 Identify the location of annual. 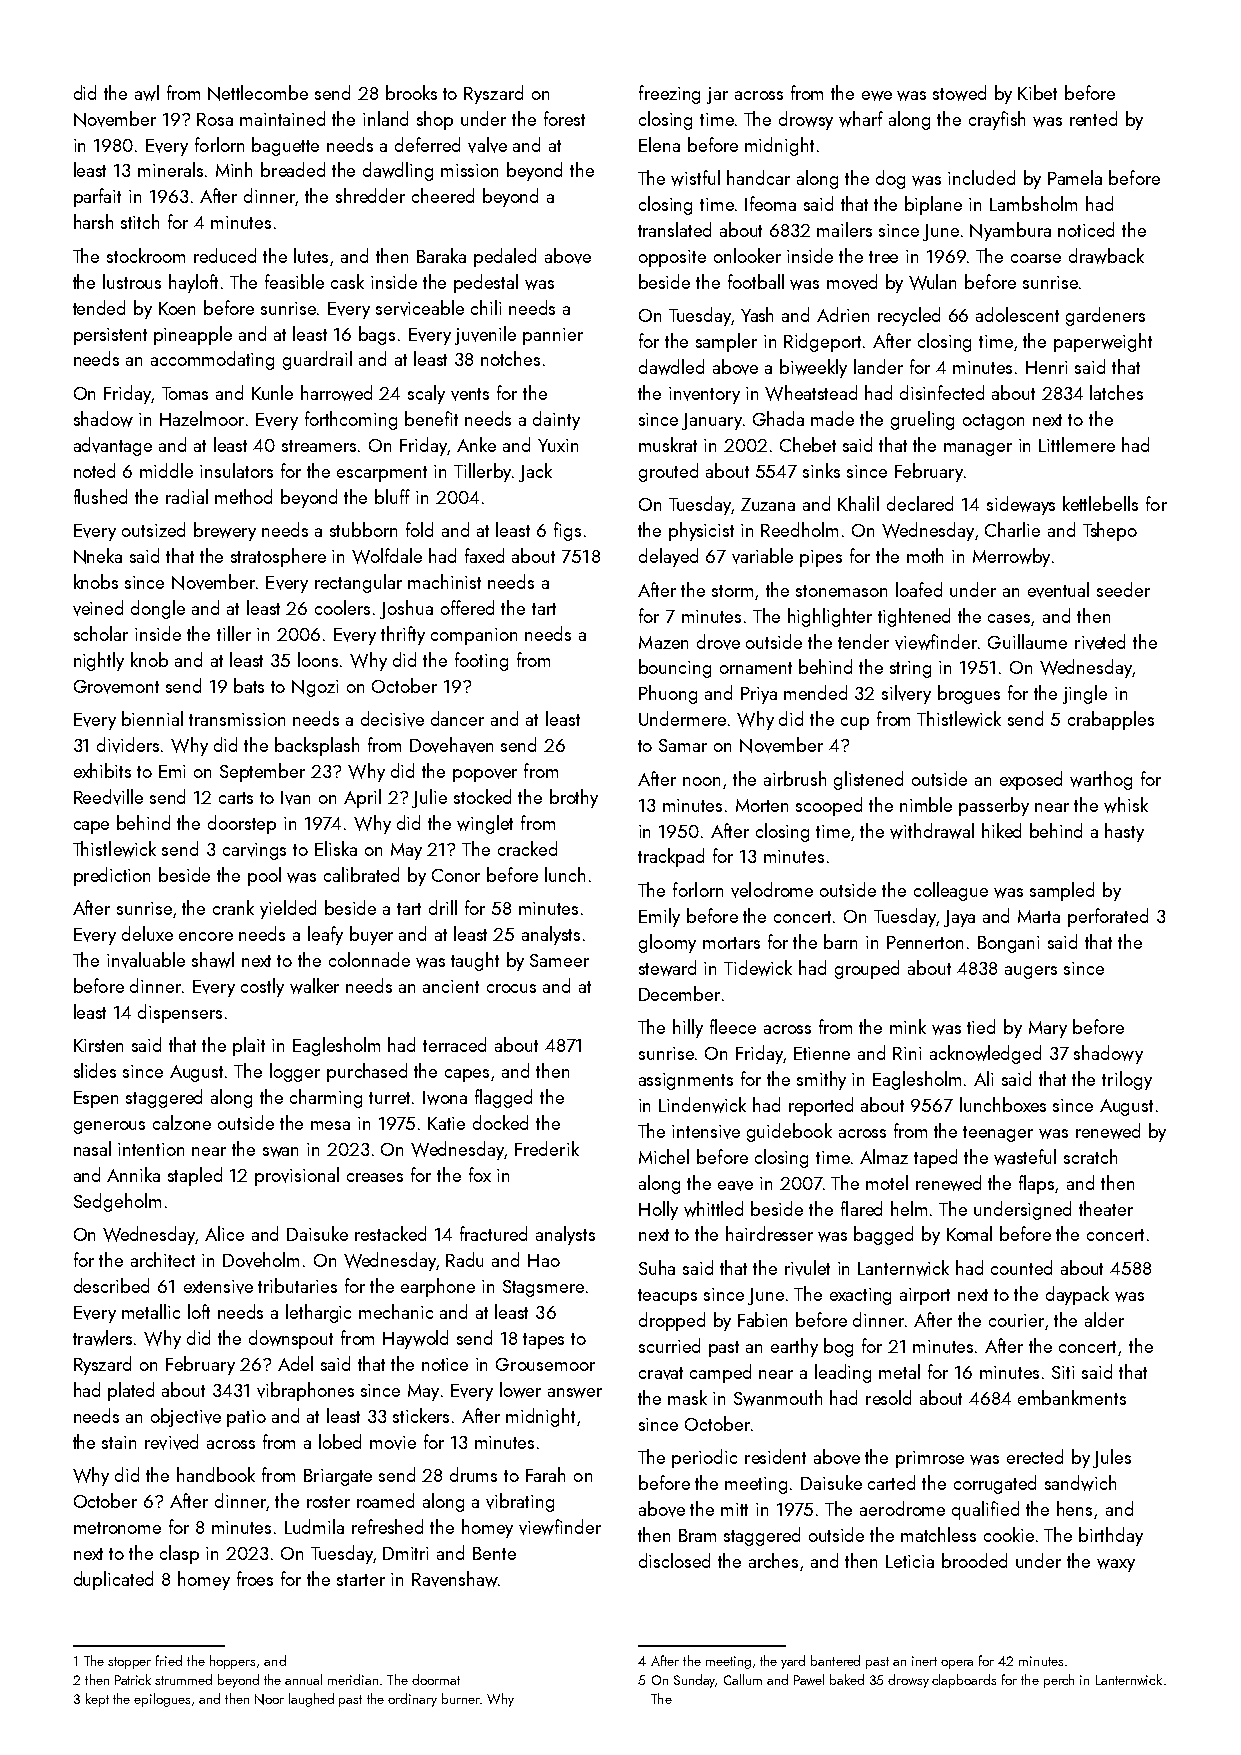
(303, 1679).
